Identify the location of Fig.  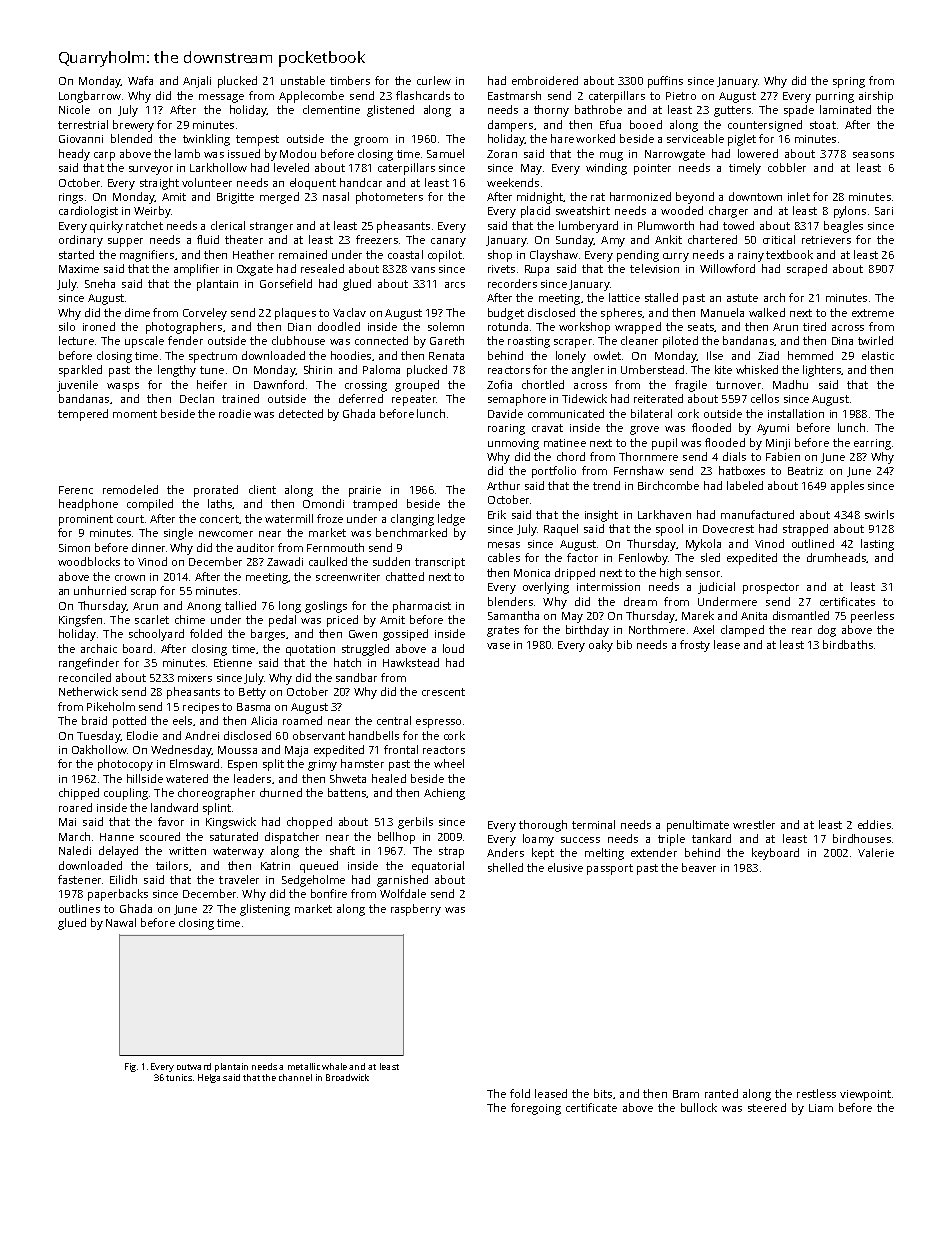
(130, 1067).
